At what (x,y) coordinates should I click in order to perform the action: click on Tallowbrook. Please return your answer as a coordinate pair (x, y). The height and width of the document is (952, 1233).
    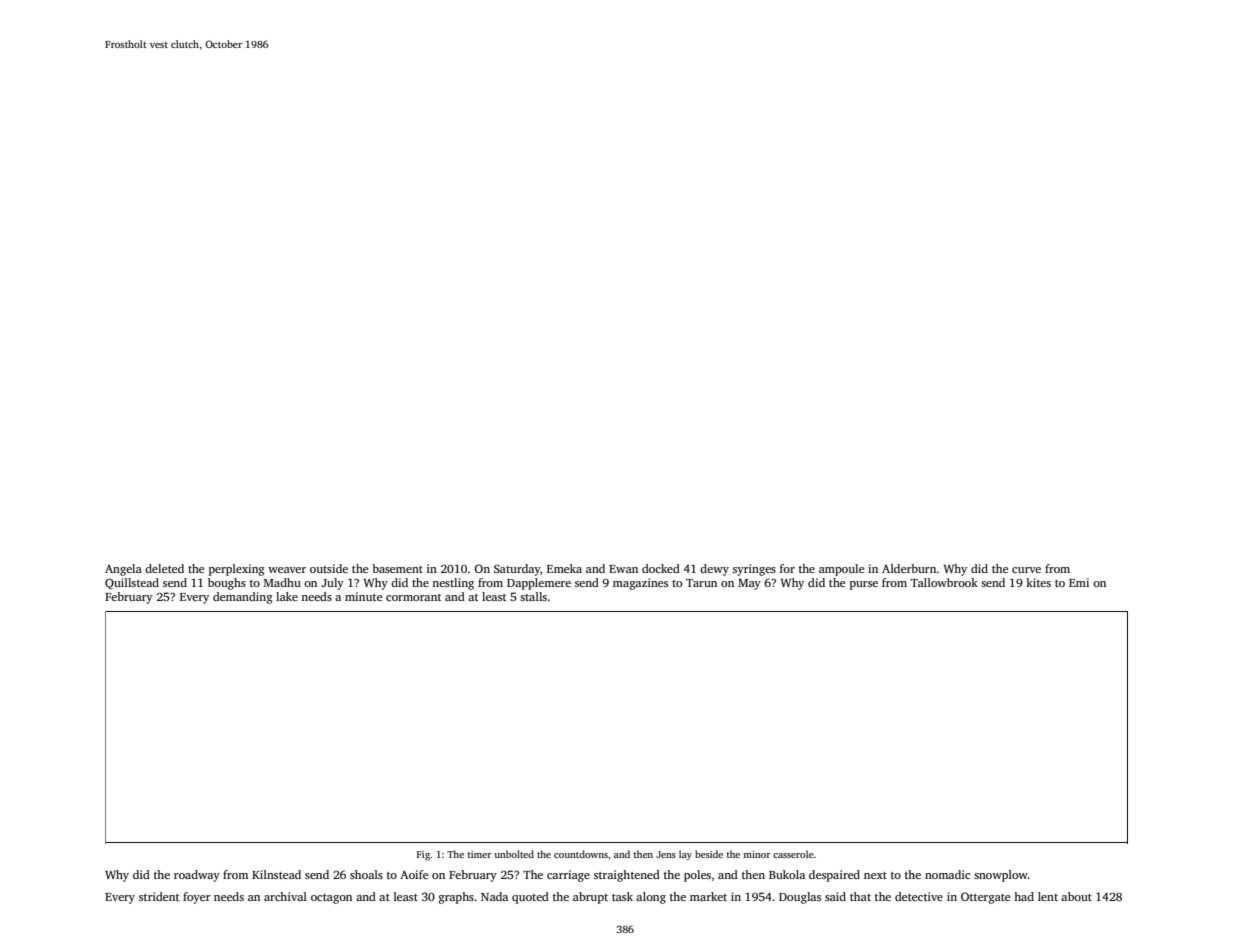
    Looking at the image, I should click on (944, 582).
